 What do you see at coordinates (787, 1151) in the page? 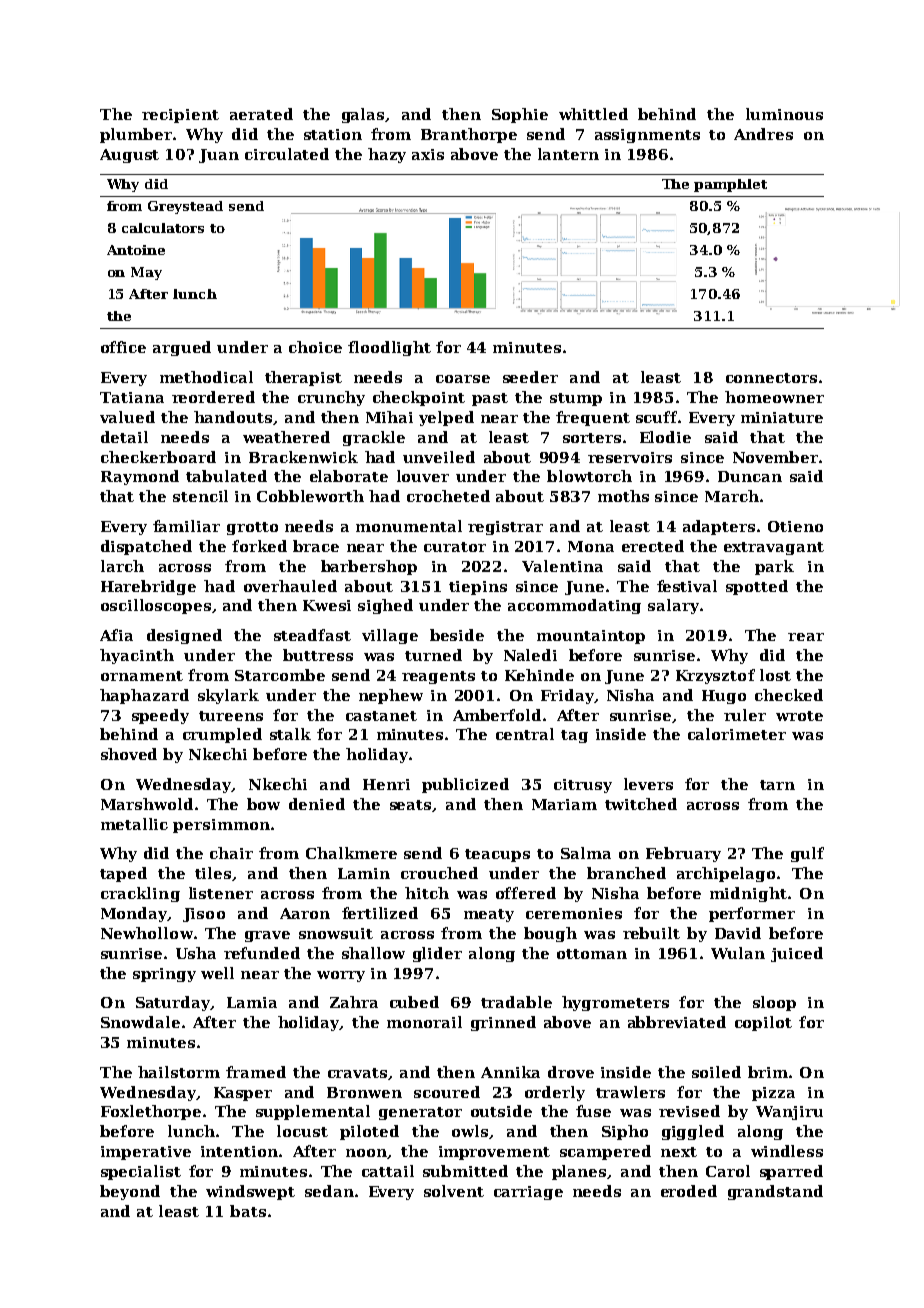
I see `windless` at bounding box center [787, 1151].
